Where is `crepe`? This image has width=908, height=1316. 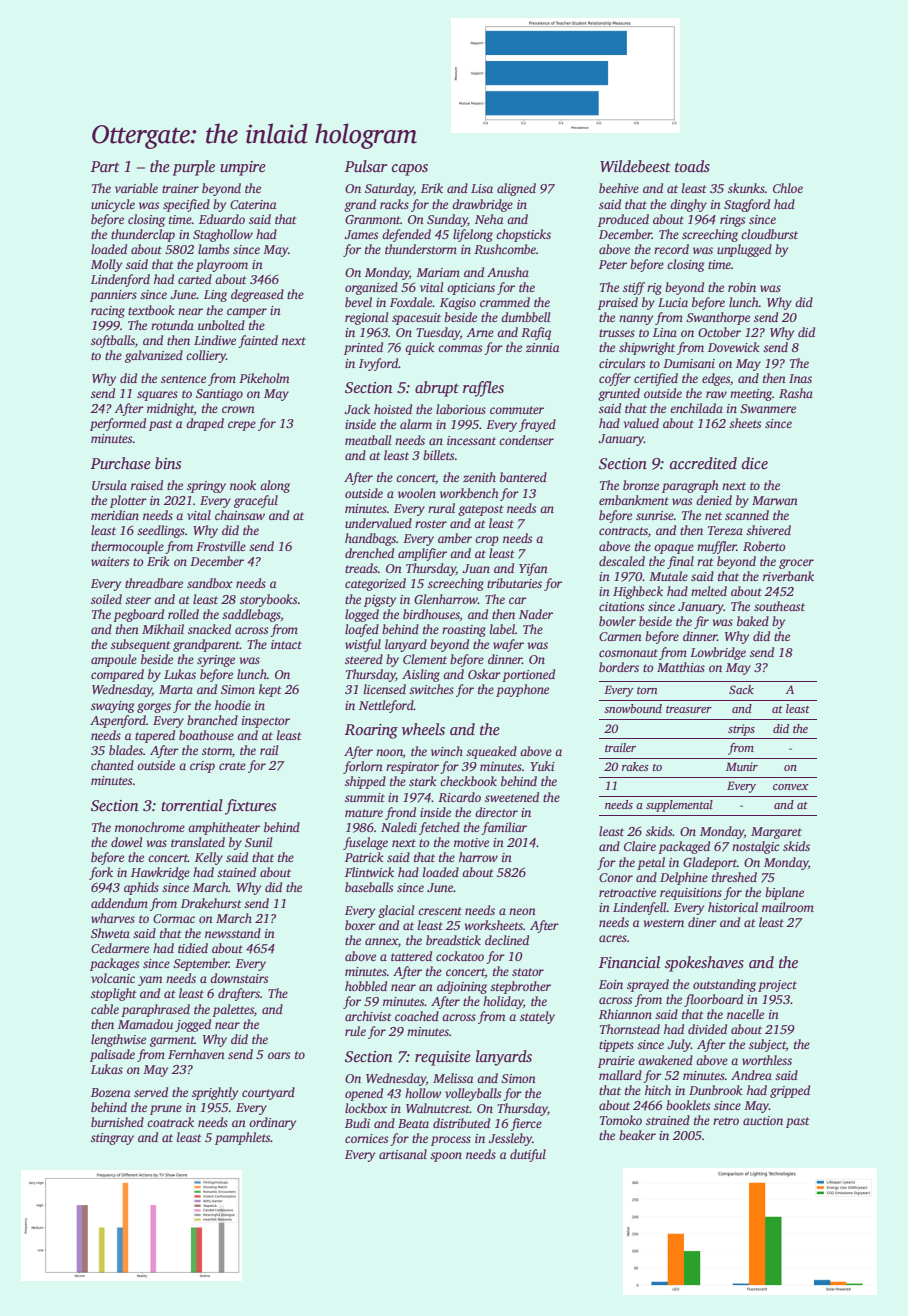 crepe is located at coordinates (242, 426).
